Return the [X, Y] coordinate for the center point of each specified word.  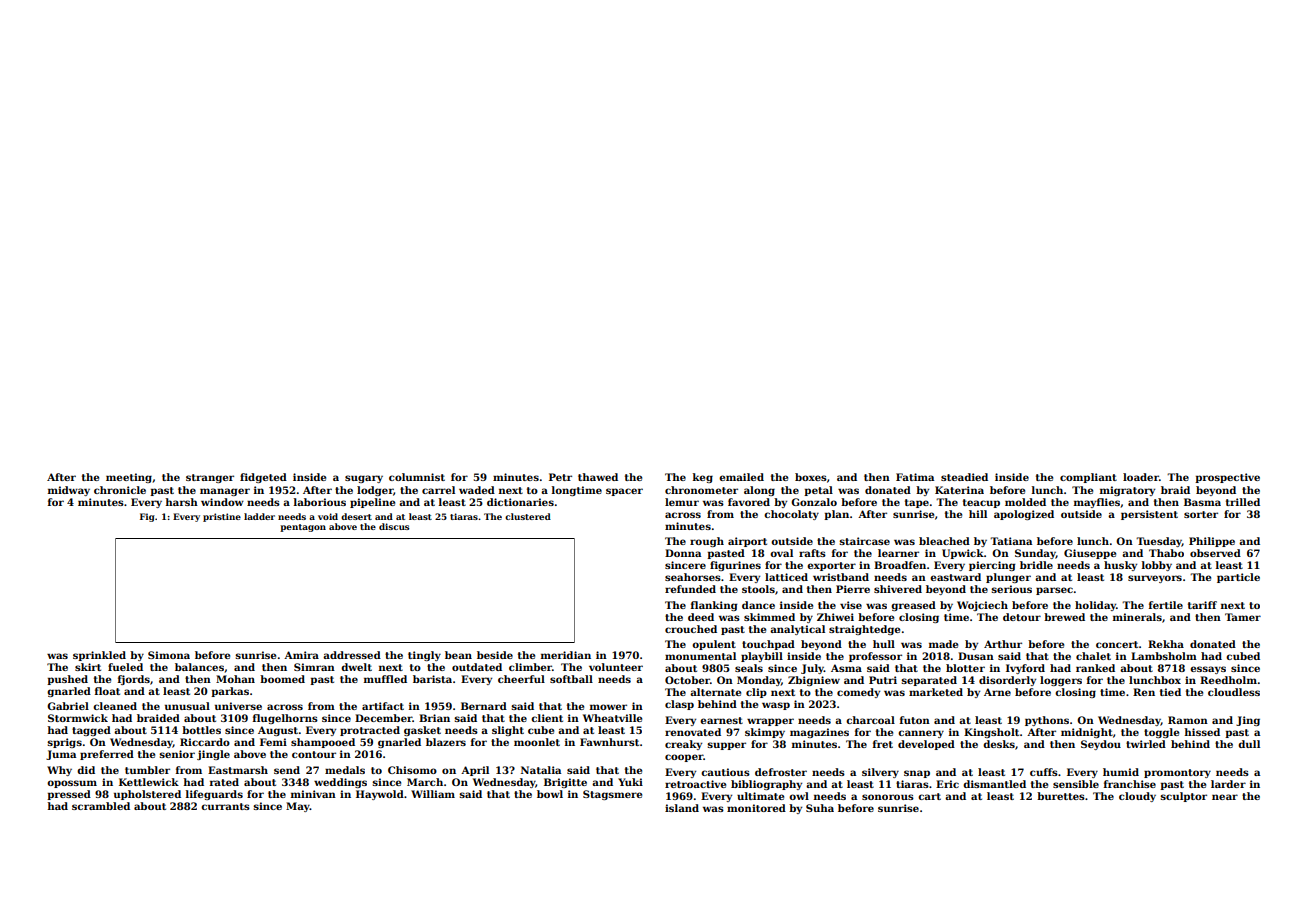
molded [1025, 502]
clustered [528, 516]
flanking [714, 606]
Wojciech [982, 606]
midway [69, 491]
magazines [819, 733]
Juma [61, 755]
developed [926, 745]
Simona [169, 655]
